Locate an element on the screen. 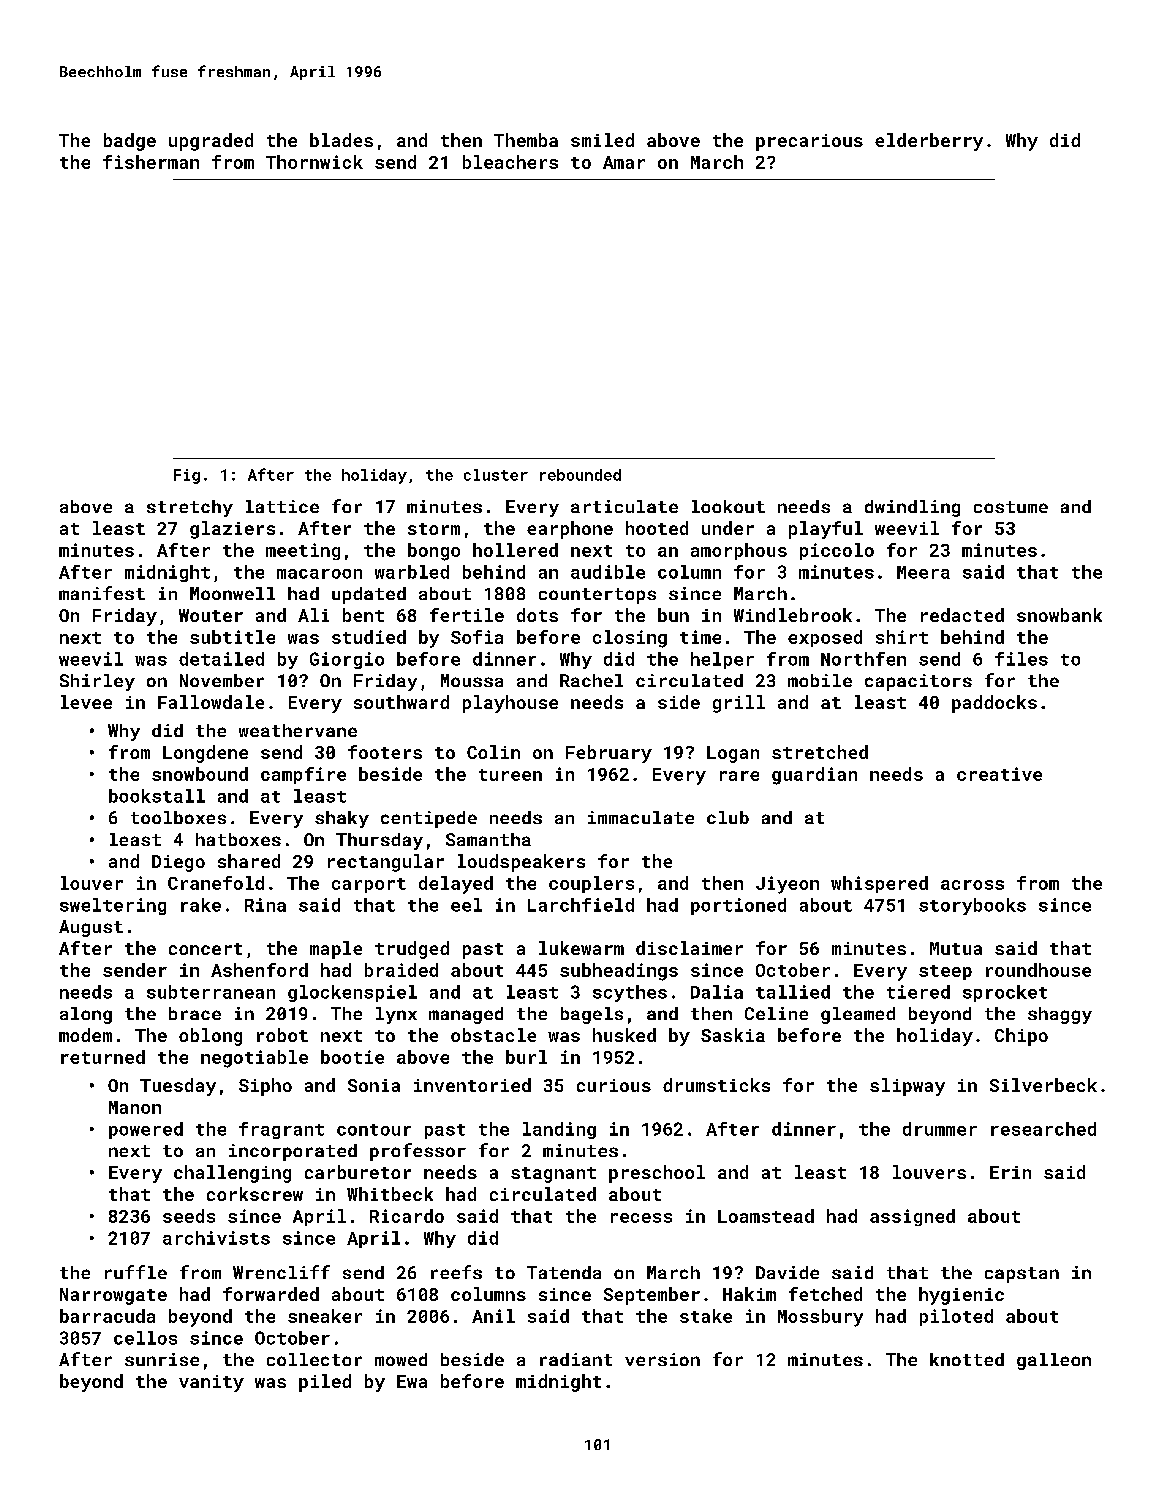  researched is located at coordinates (1043, 1129).
